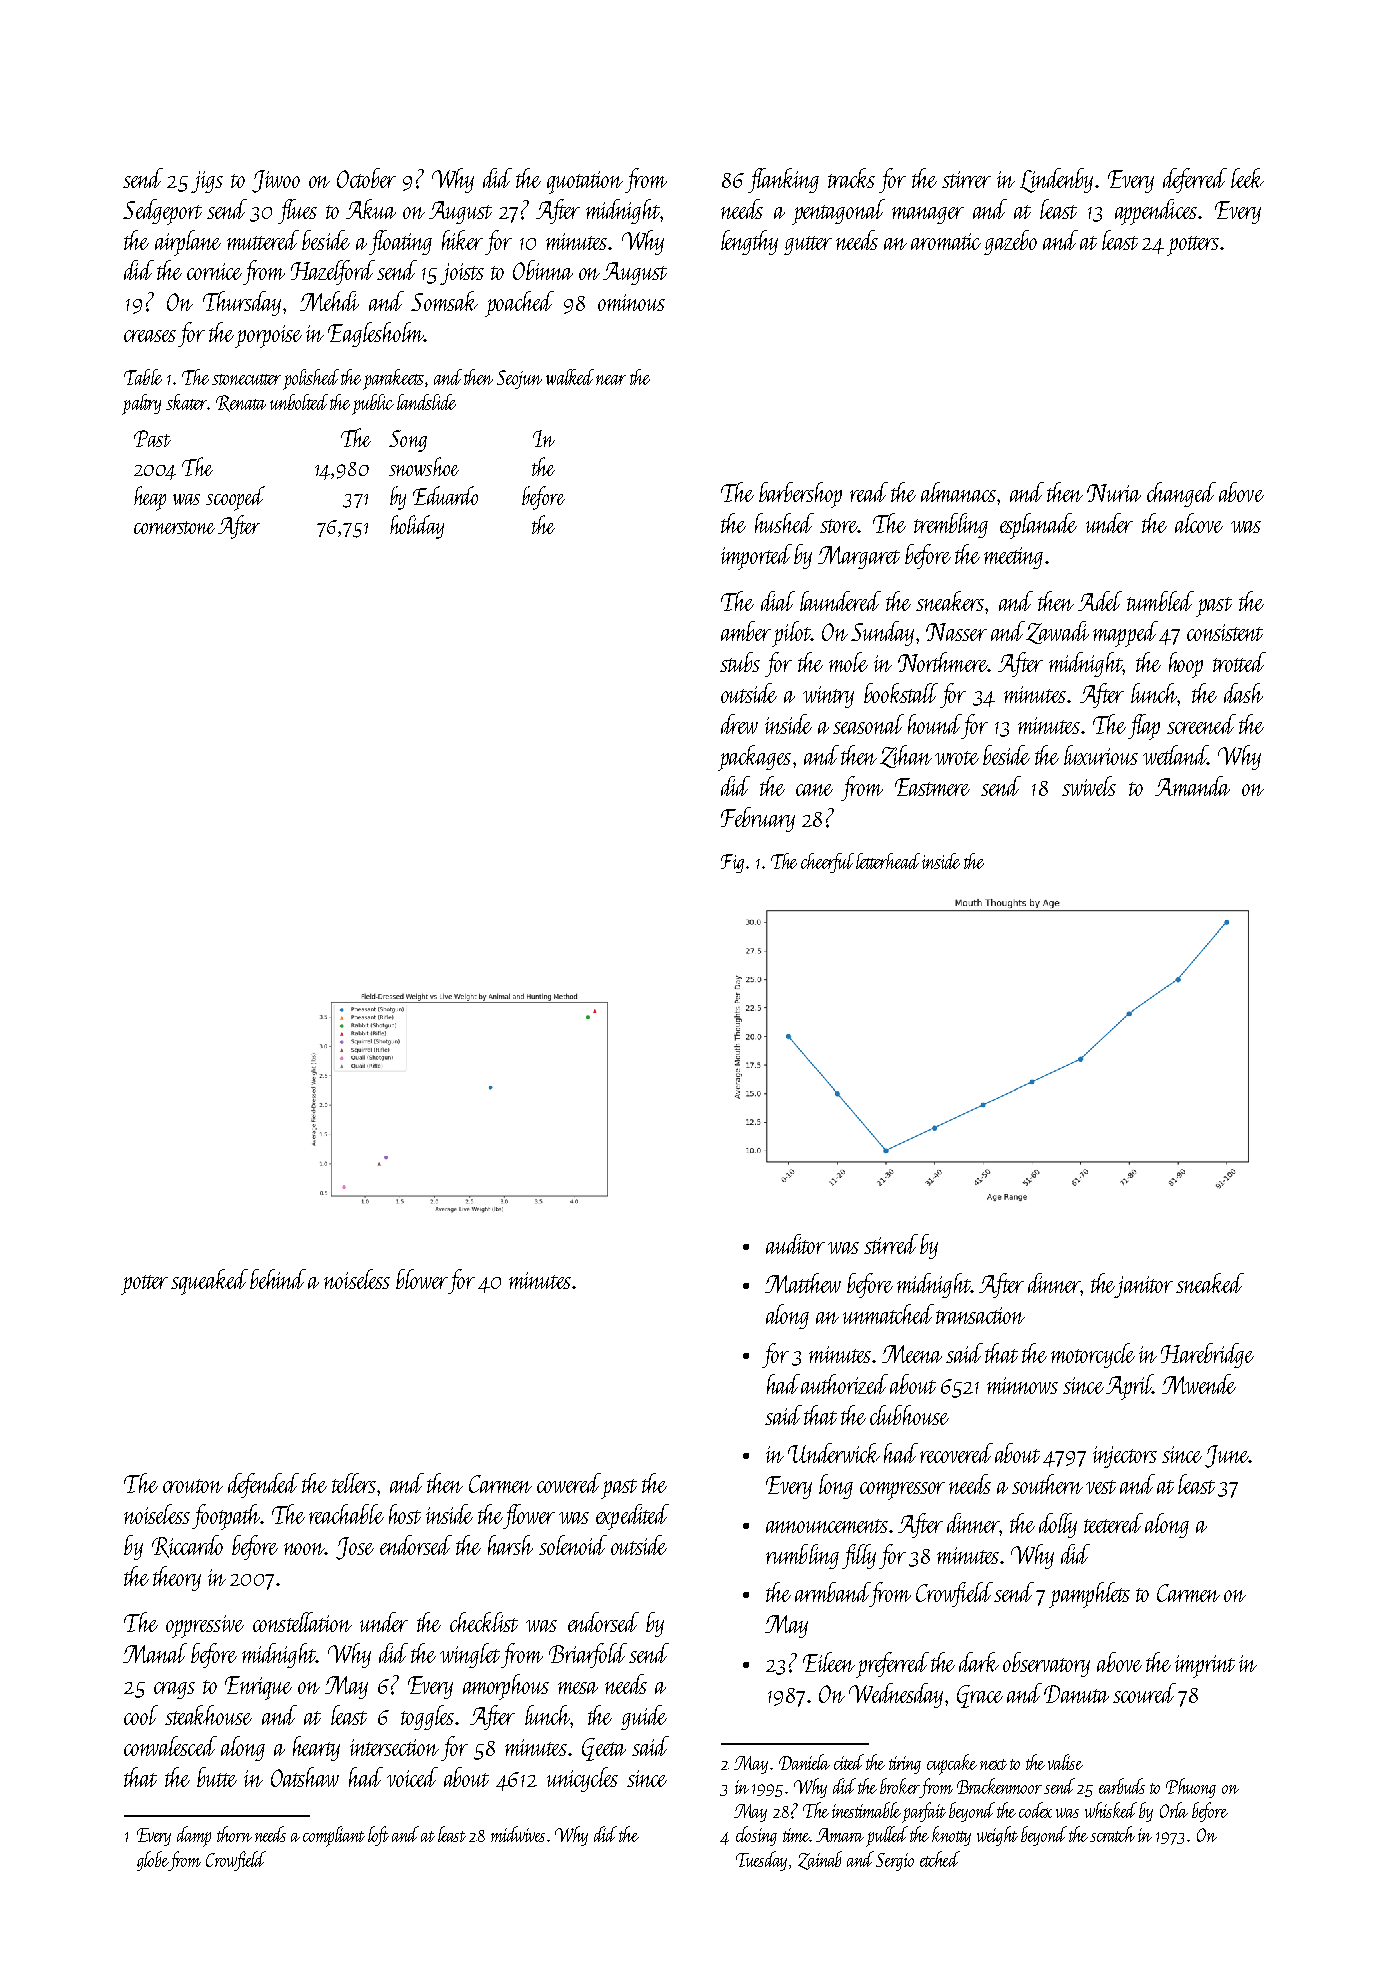 The image size is (1386, 1969). Describe the element at coordinates (1010, 242) in the document. I see `gazebo` at that location.
